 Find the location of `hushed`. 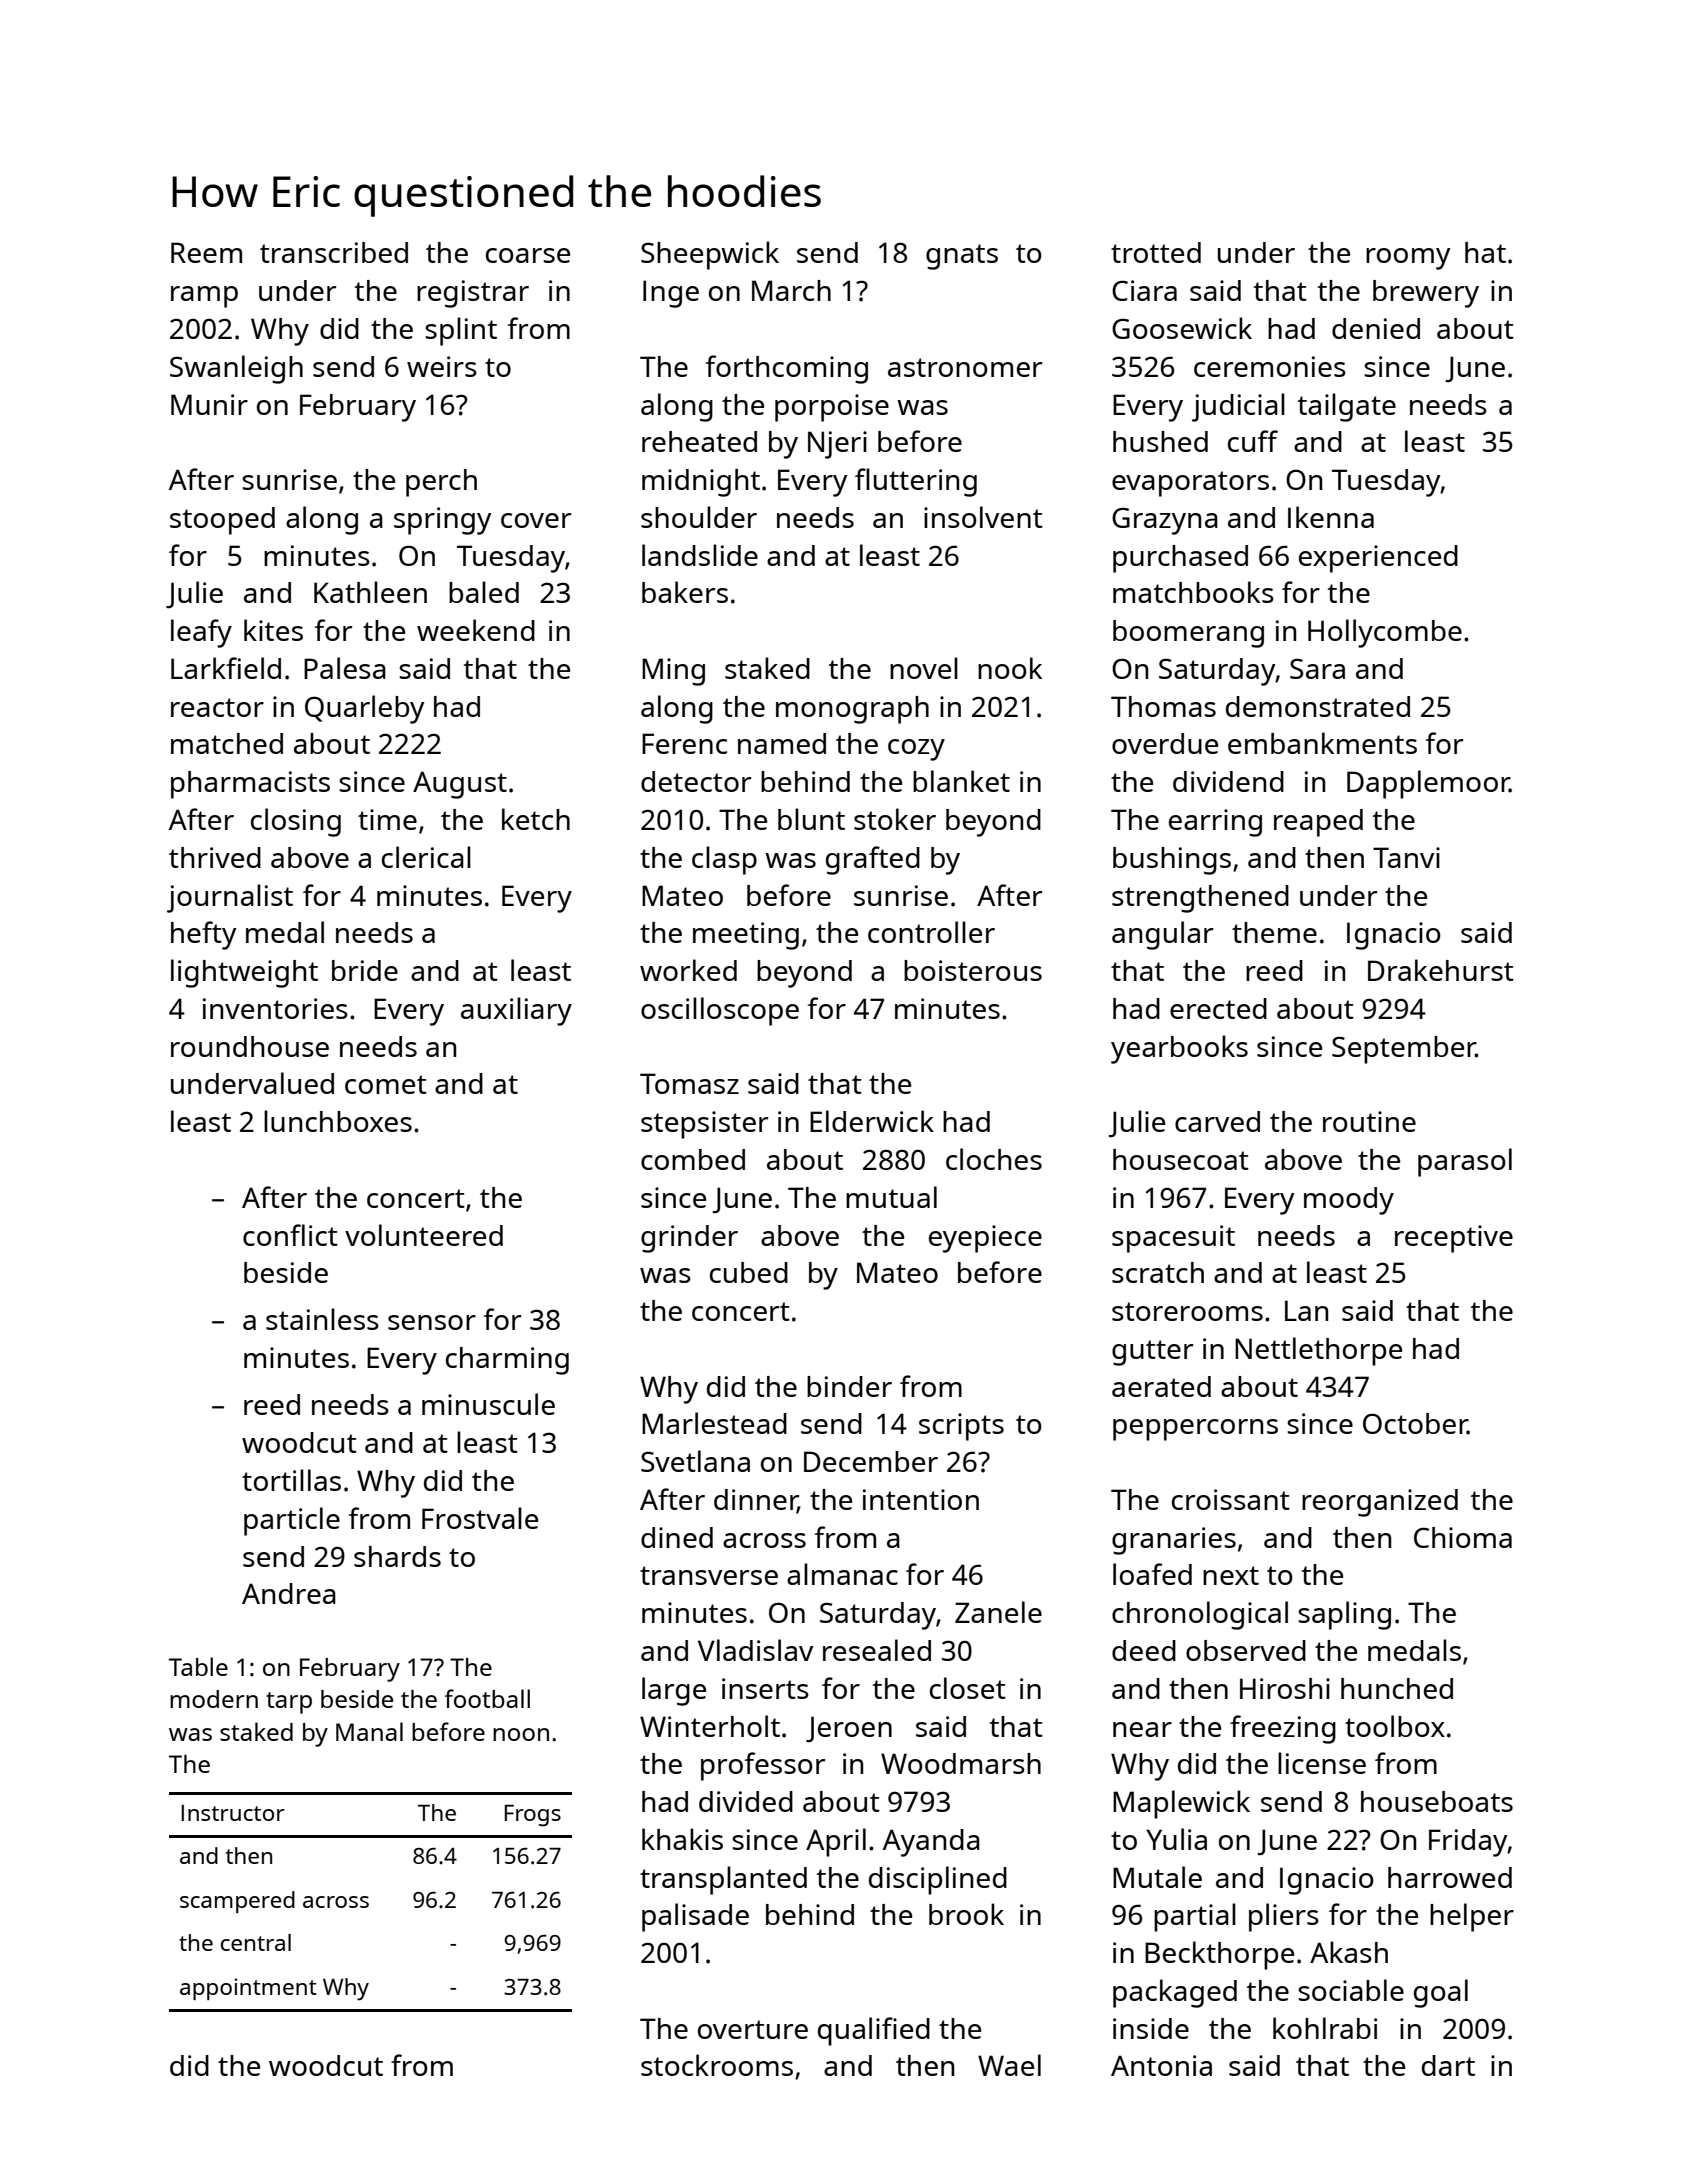

hushed is located at coordinates (1160, 441).
